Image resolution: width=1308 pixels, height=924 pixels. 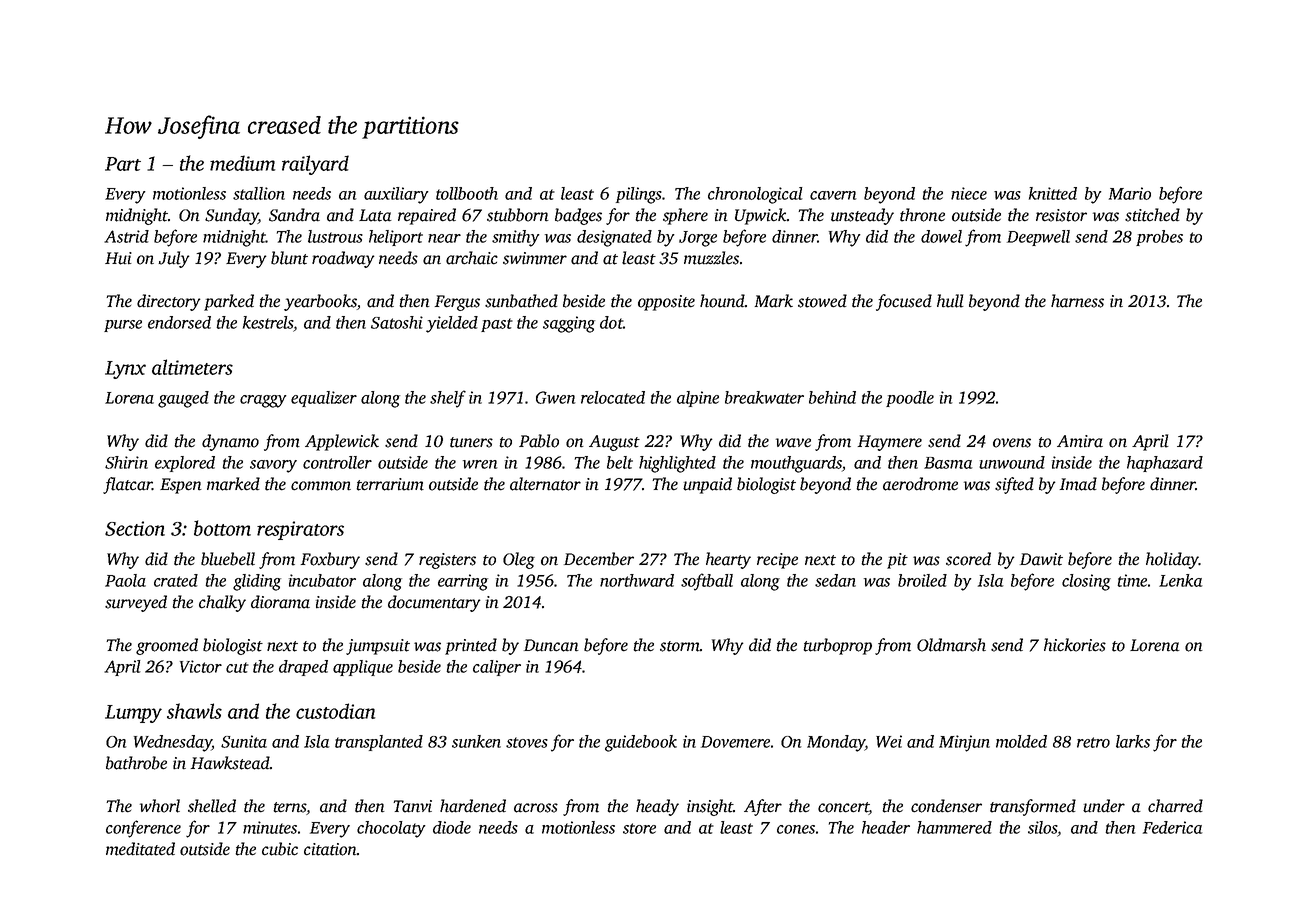 What do you see at coordinates (315, 165) in the image?
I see `railyard` at bounding box center [315, 165].
